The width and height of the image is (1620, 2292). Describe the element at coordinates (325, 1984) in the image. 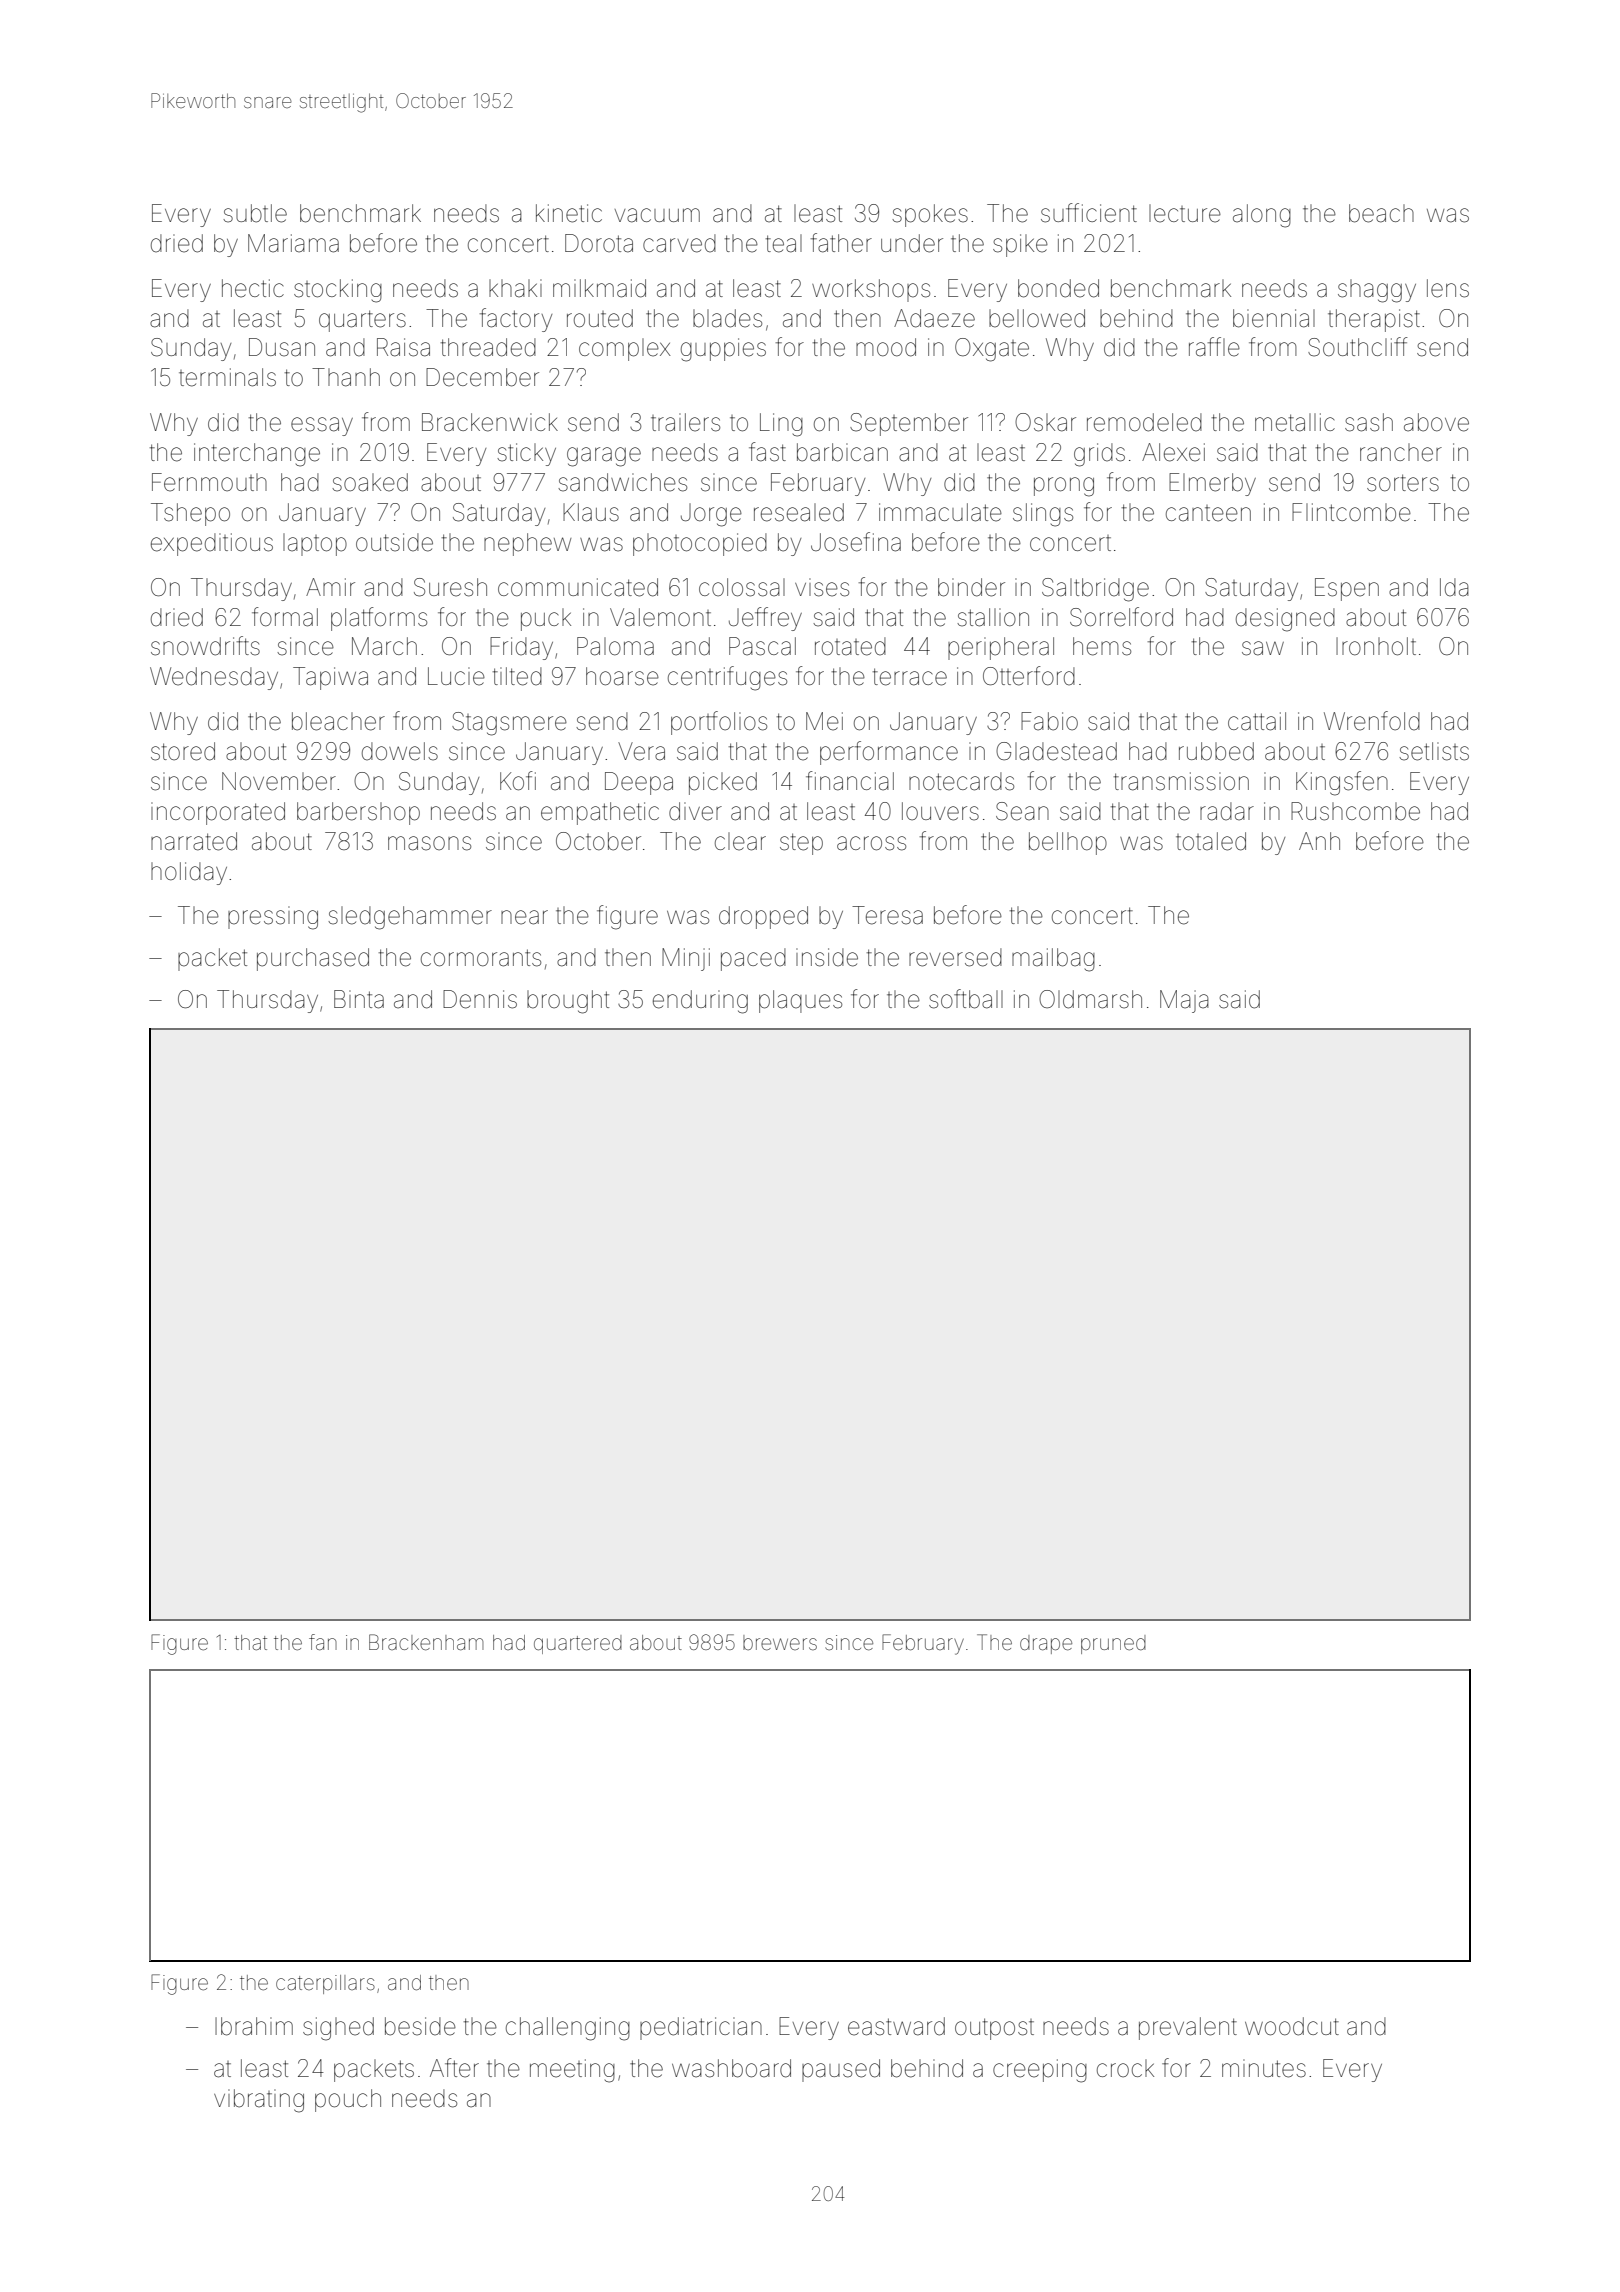

I see `caterpillars` at that location.
